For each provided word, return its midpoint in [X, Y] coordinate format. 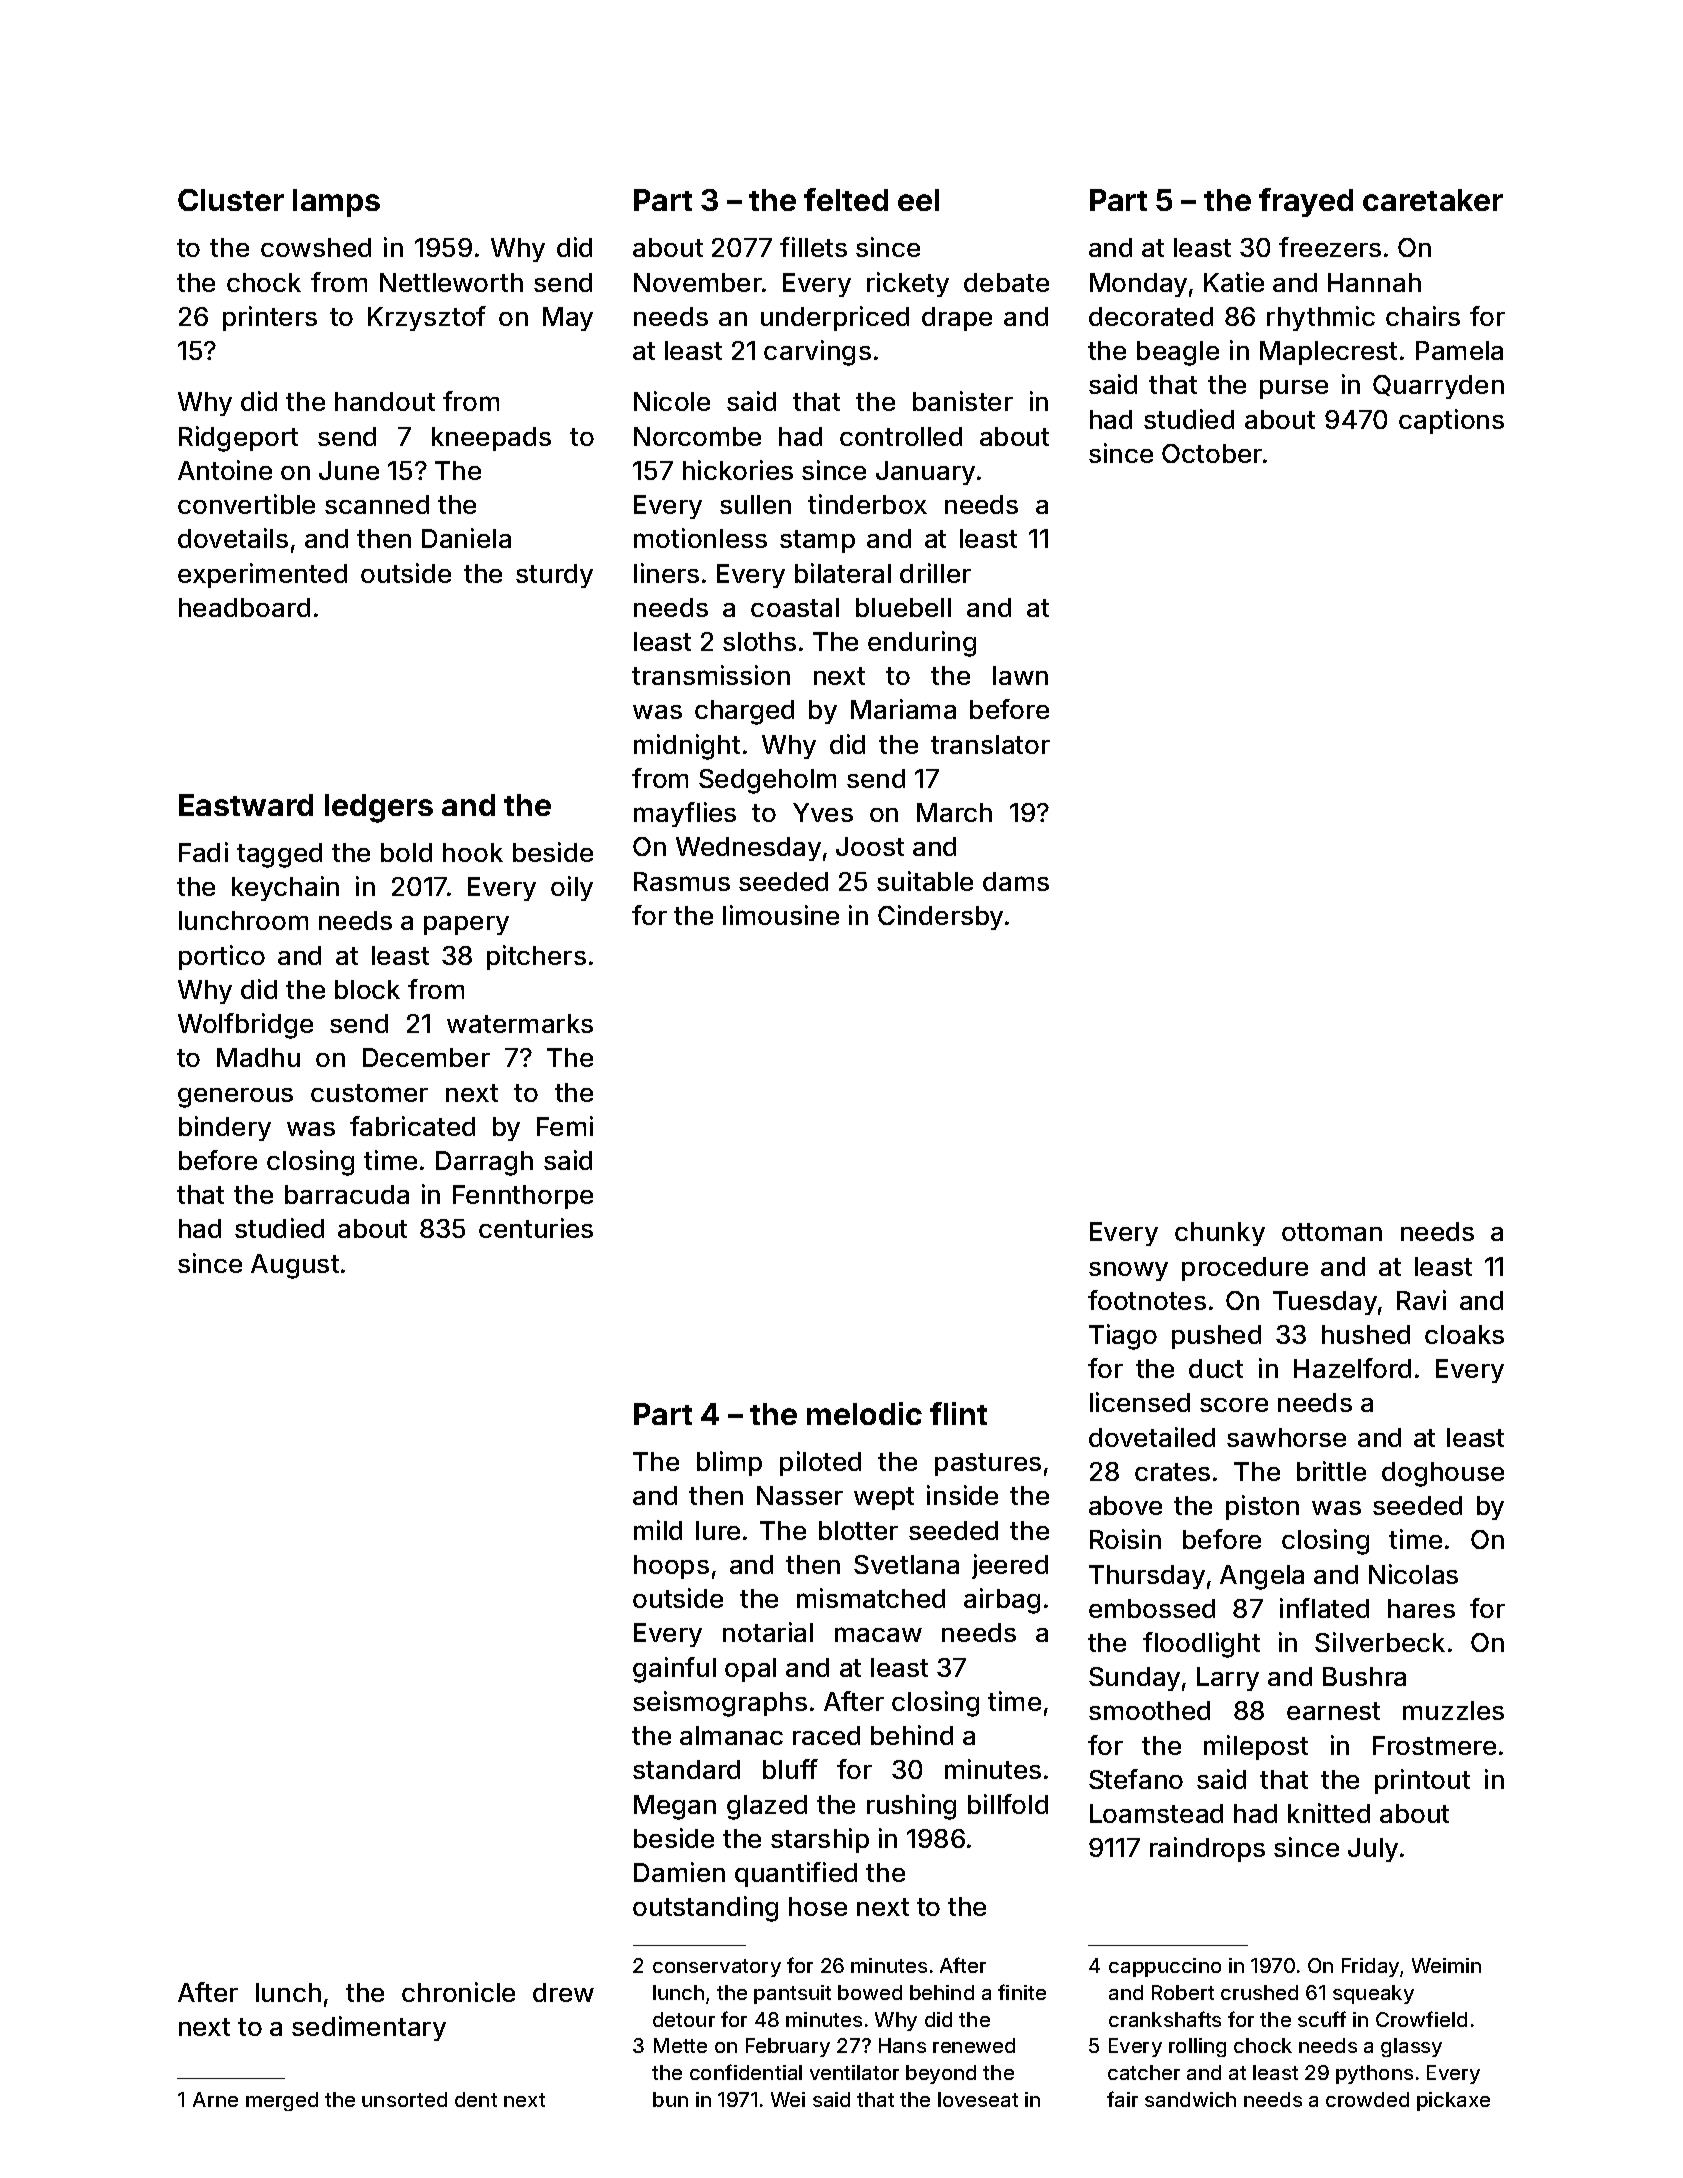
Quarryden [1438, 387]
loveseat [978, 2099]
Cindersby [940, 917]
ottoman [1332, 1232]
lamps [336, 203]
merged [282, 2101]
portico [222, 957]
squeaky [1373, 1994]
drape [957, 319]
